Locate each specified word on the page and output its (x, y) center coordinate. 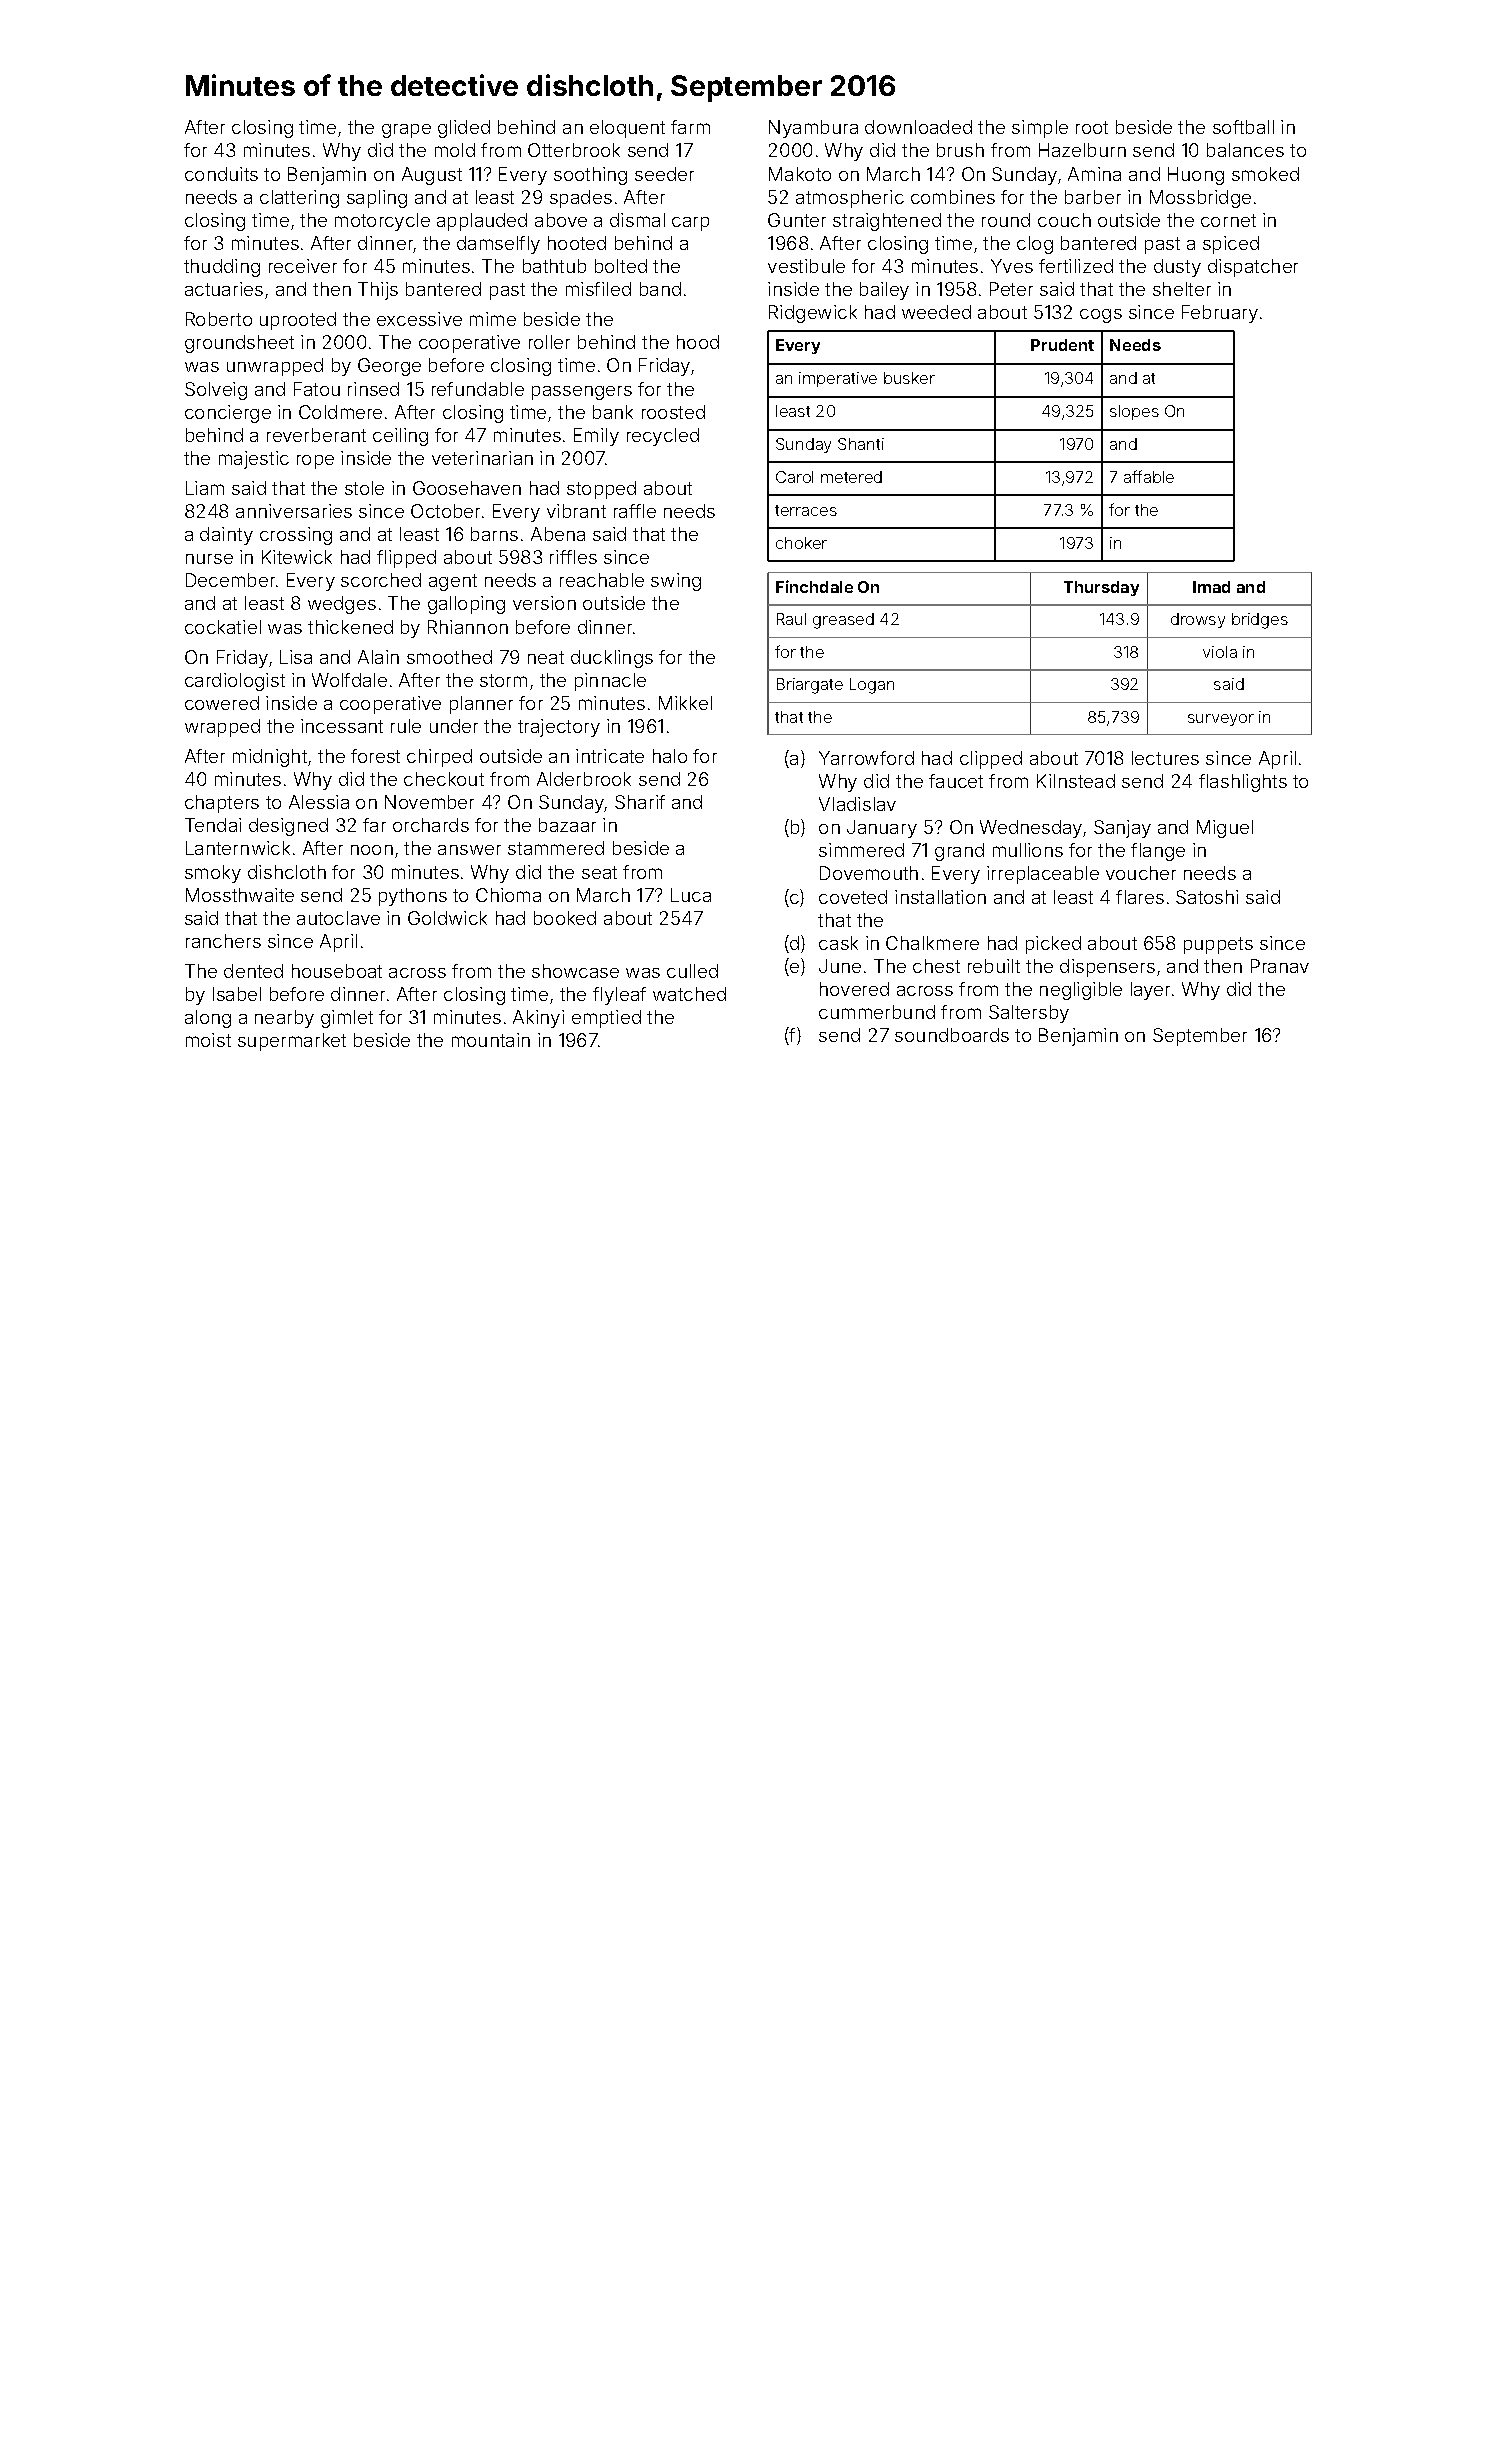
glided (464, 129)
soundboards (952, 1035)
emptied (606, 1019)
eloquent (627, 129)
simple (1040, 129)
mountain (491, 1040)
